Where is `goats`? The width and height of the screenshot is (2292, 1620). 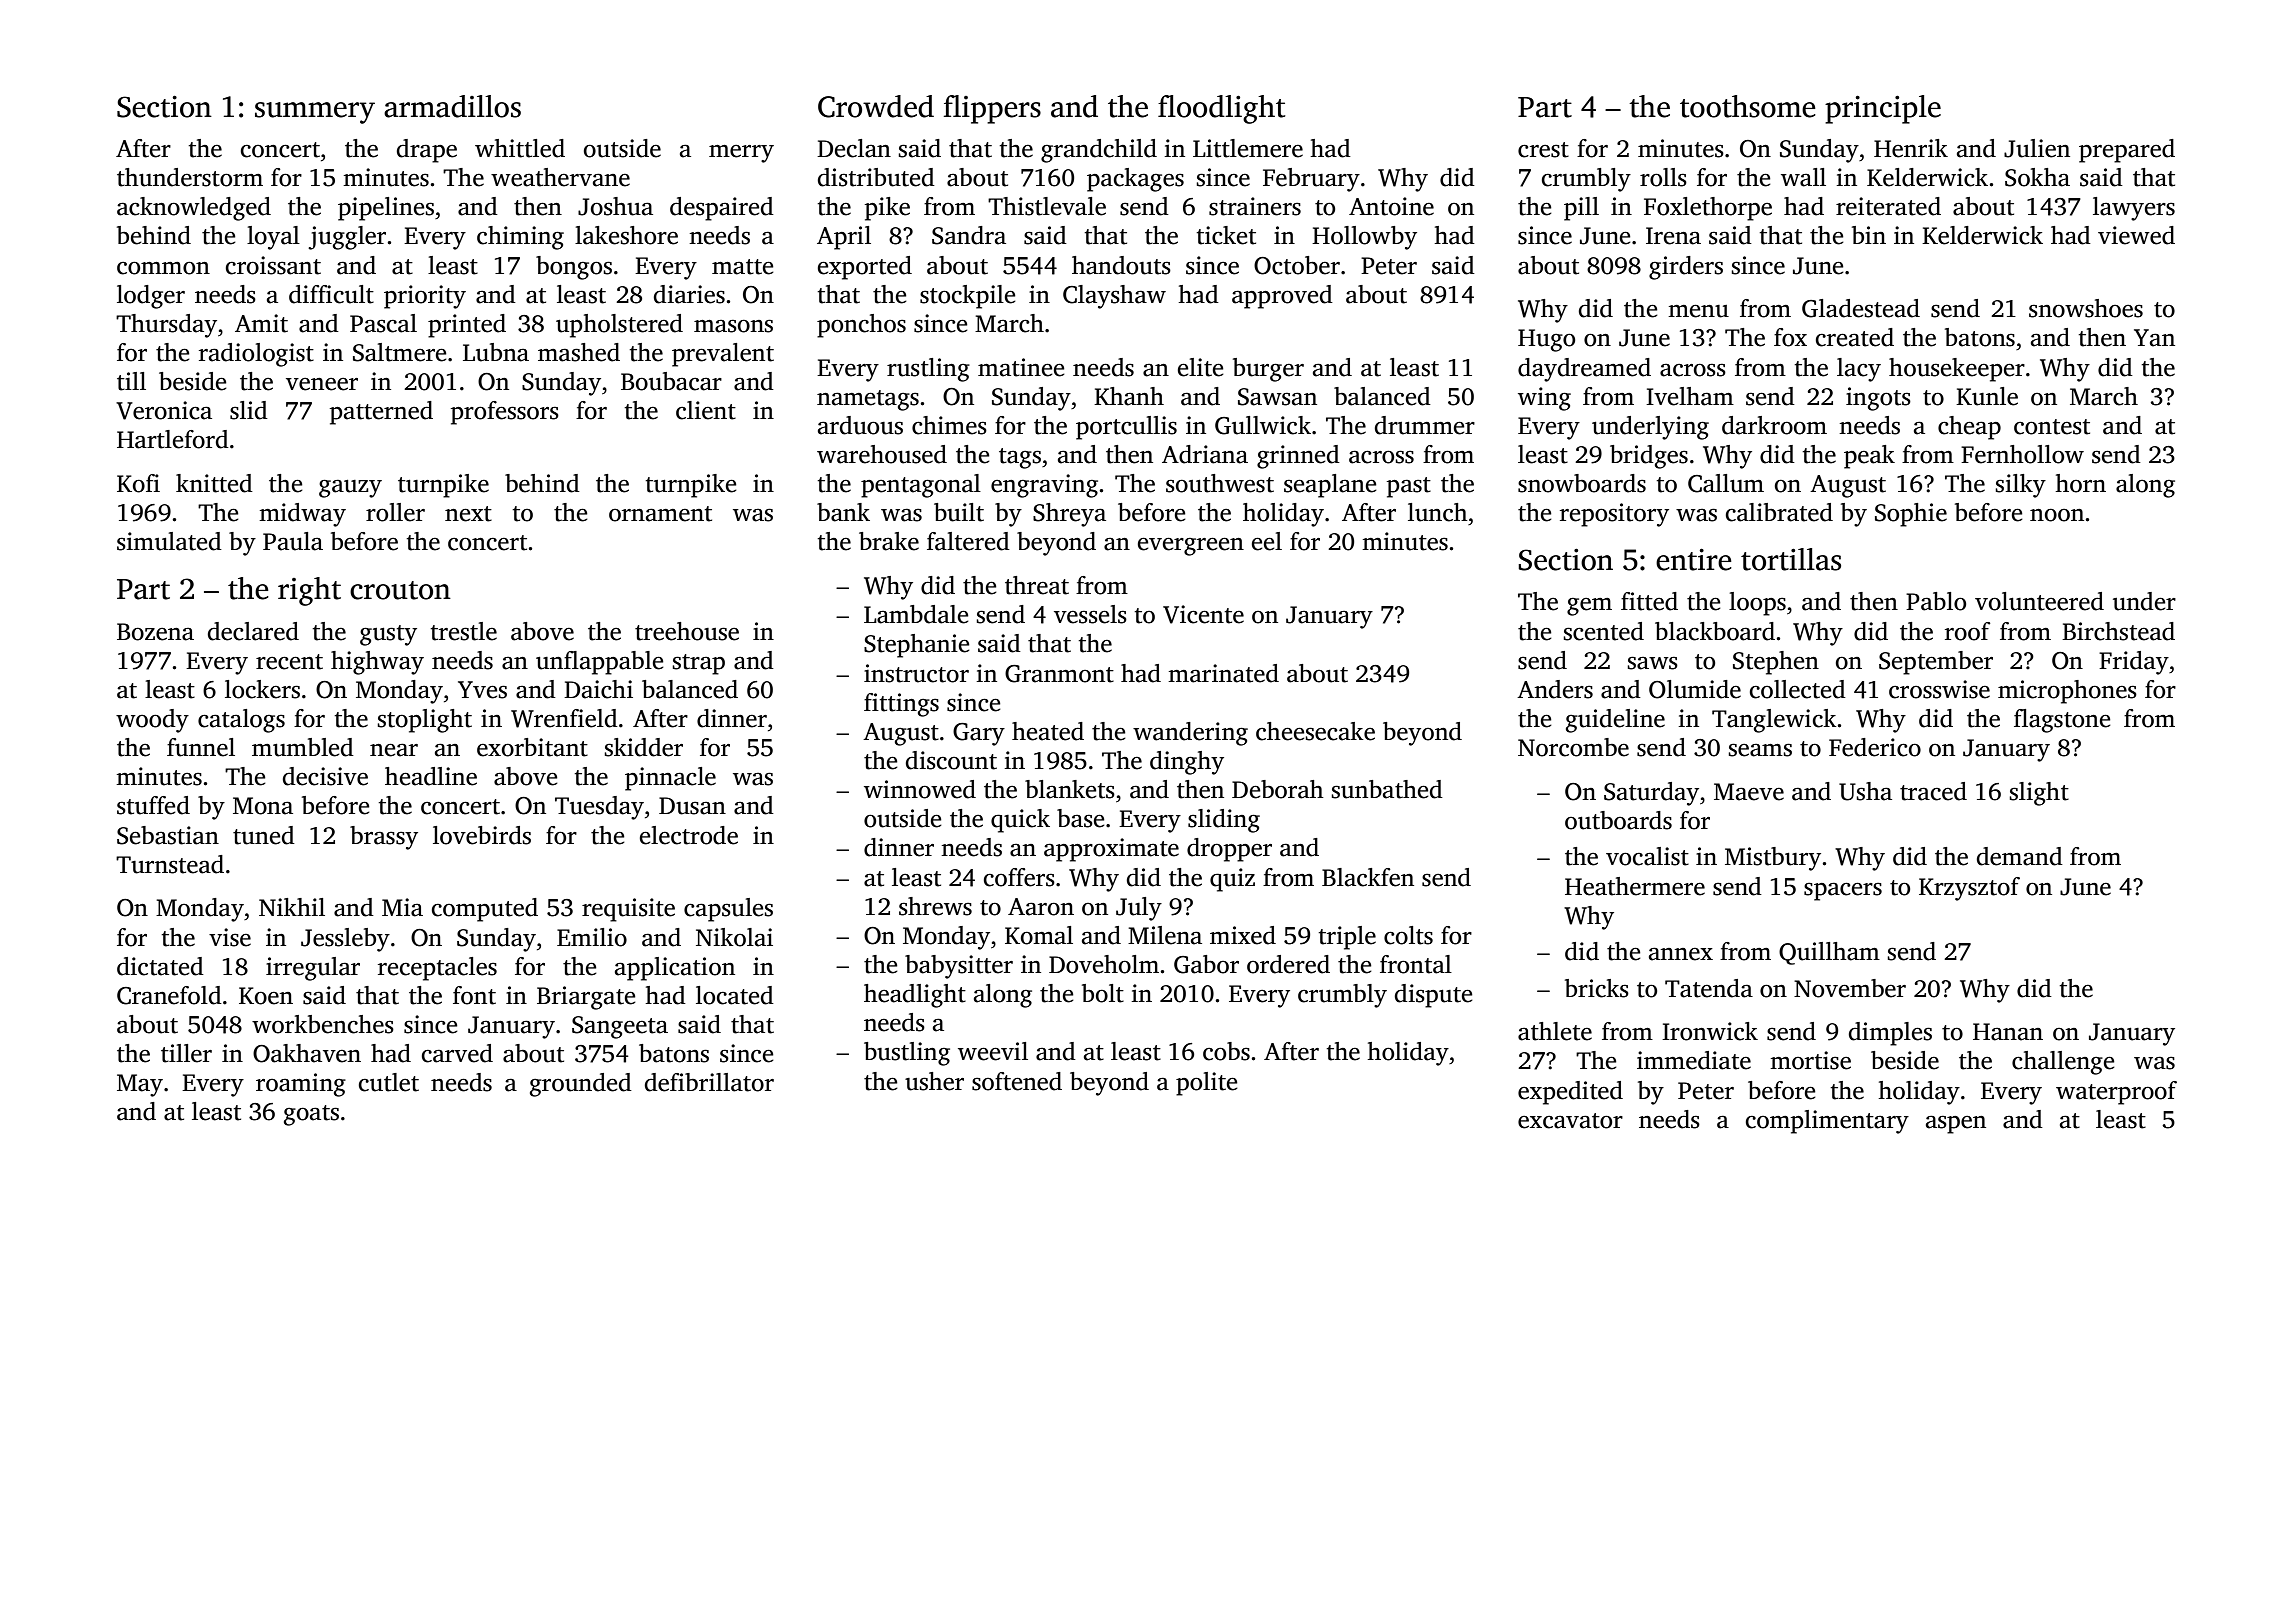 goats is located at coordinates (311, 1115).
